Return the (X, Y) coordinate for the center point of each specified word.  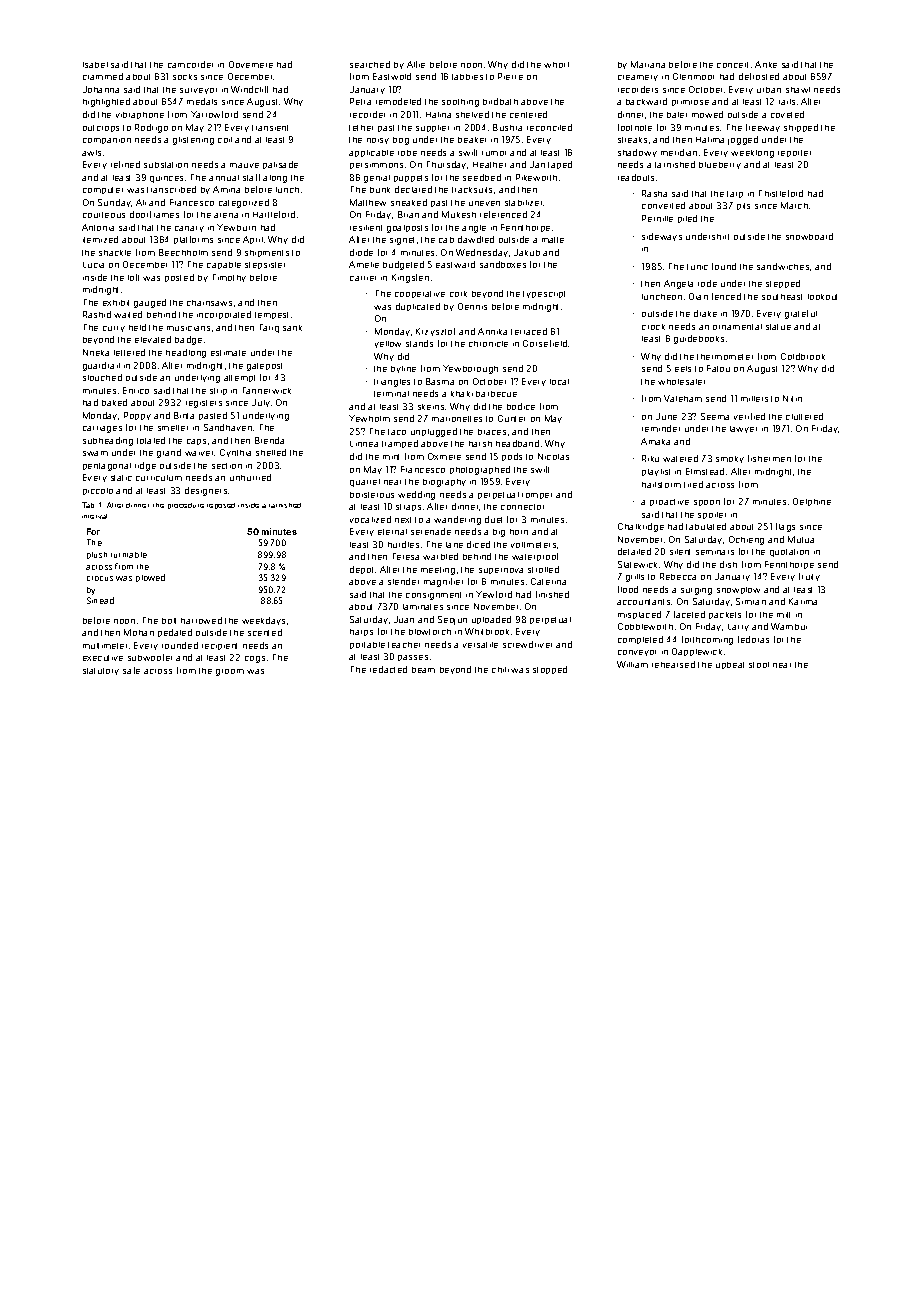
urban (769, 90)
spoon (707, 503)
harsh (480, 444)
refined (125, 164)
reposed (221, 506)
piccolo (98, 491)
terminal (391, 394)
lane (454, 545)
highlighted (106, 102)
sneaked (409, 202)
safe (131, 670)
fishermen (769, 458)
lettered (129, 352)
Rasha (654, 193)
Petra (360, 101)
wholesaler (681, 382)
